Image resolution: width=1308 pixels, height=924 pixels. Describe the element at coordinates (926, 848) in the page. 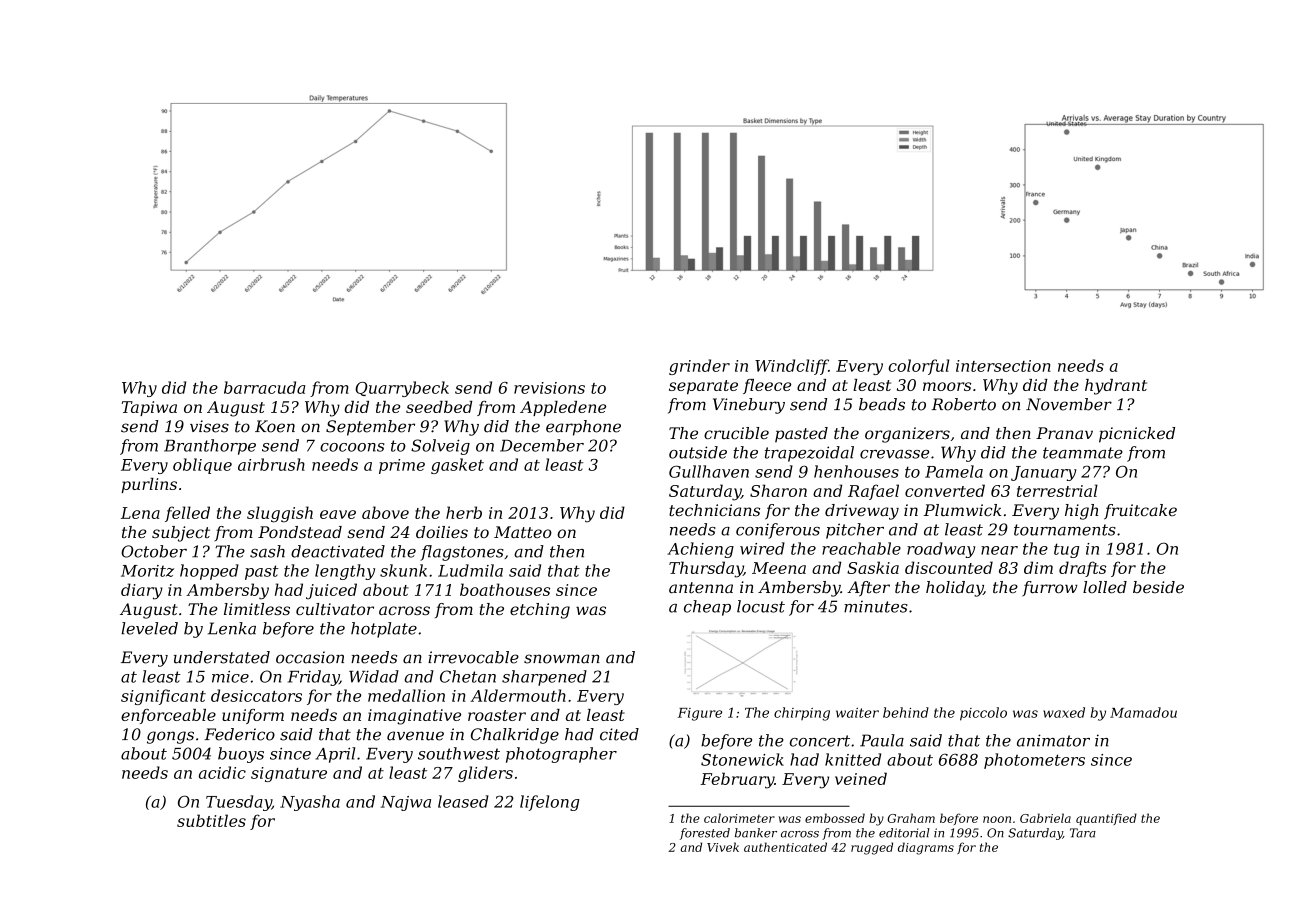

I see `diagrams` at that location.
